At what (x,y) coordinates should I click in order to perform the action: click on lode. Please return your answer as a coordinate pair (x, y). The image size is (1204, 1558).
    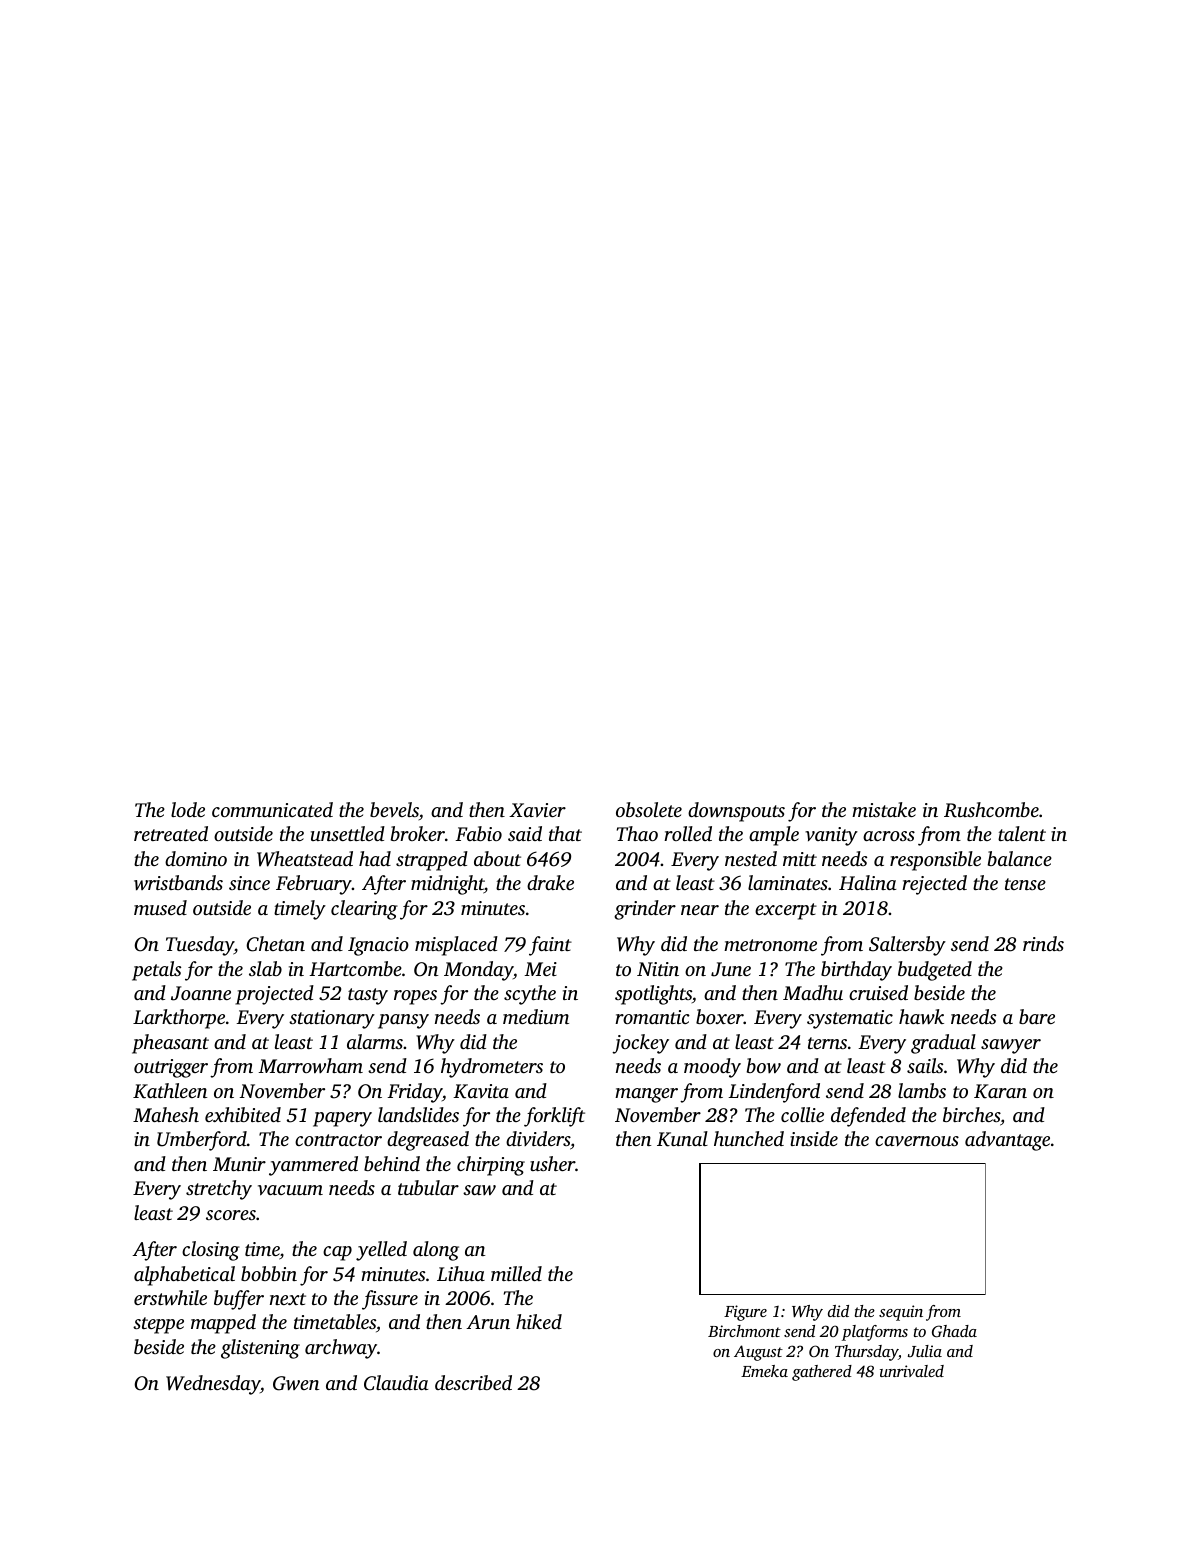
    Looking at the image, I should click on (188, 809).
